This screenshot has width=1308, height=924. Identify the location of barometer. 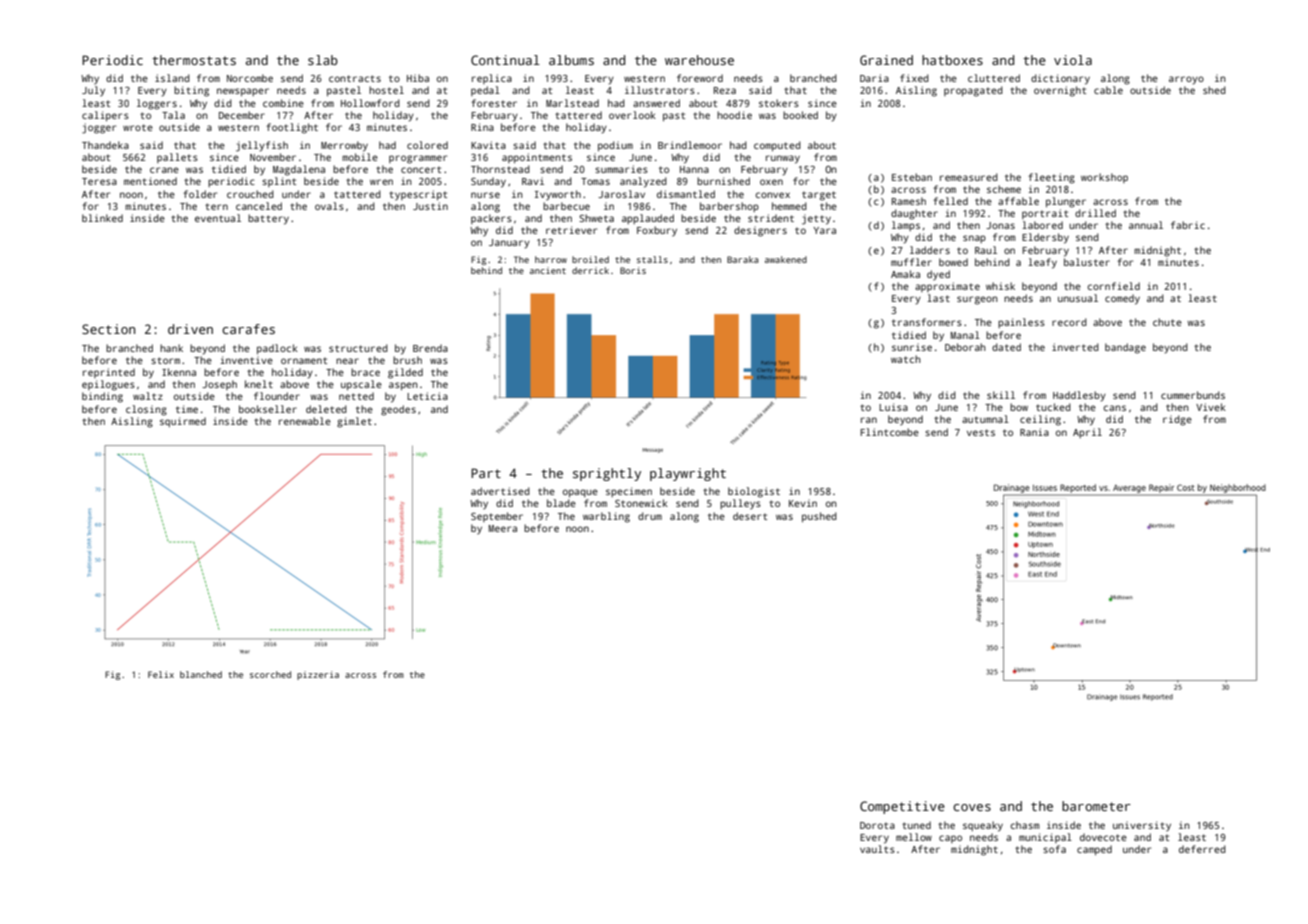
(1096, 806).
